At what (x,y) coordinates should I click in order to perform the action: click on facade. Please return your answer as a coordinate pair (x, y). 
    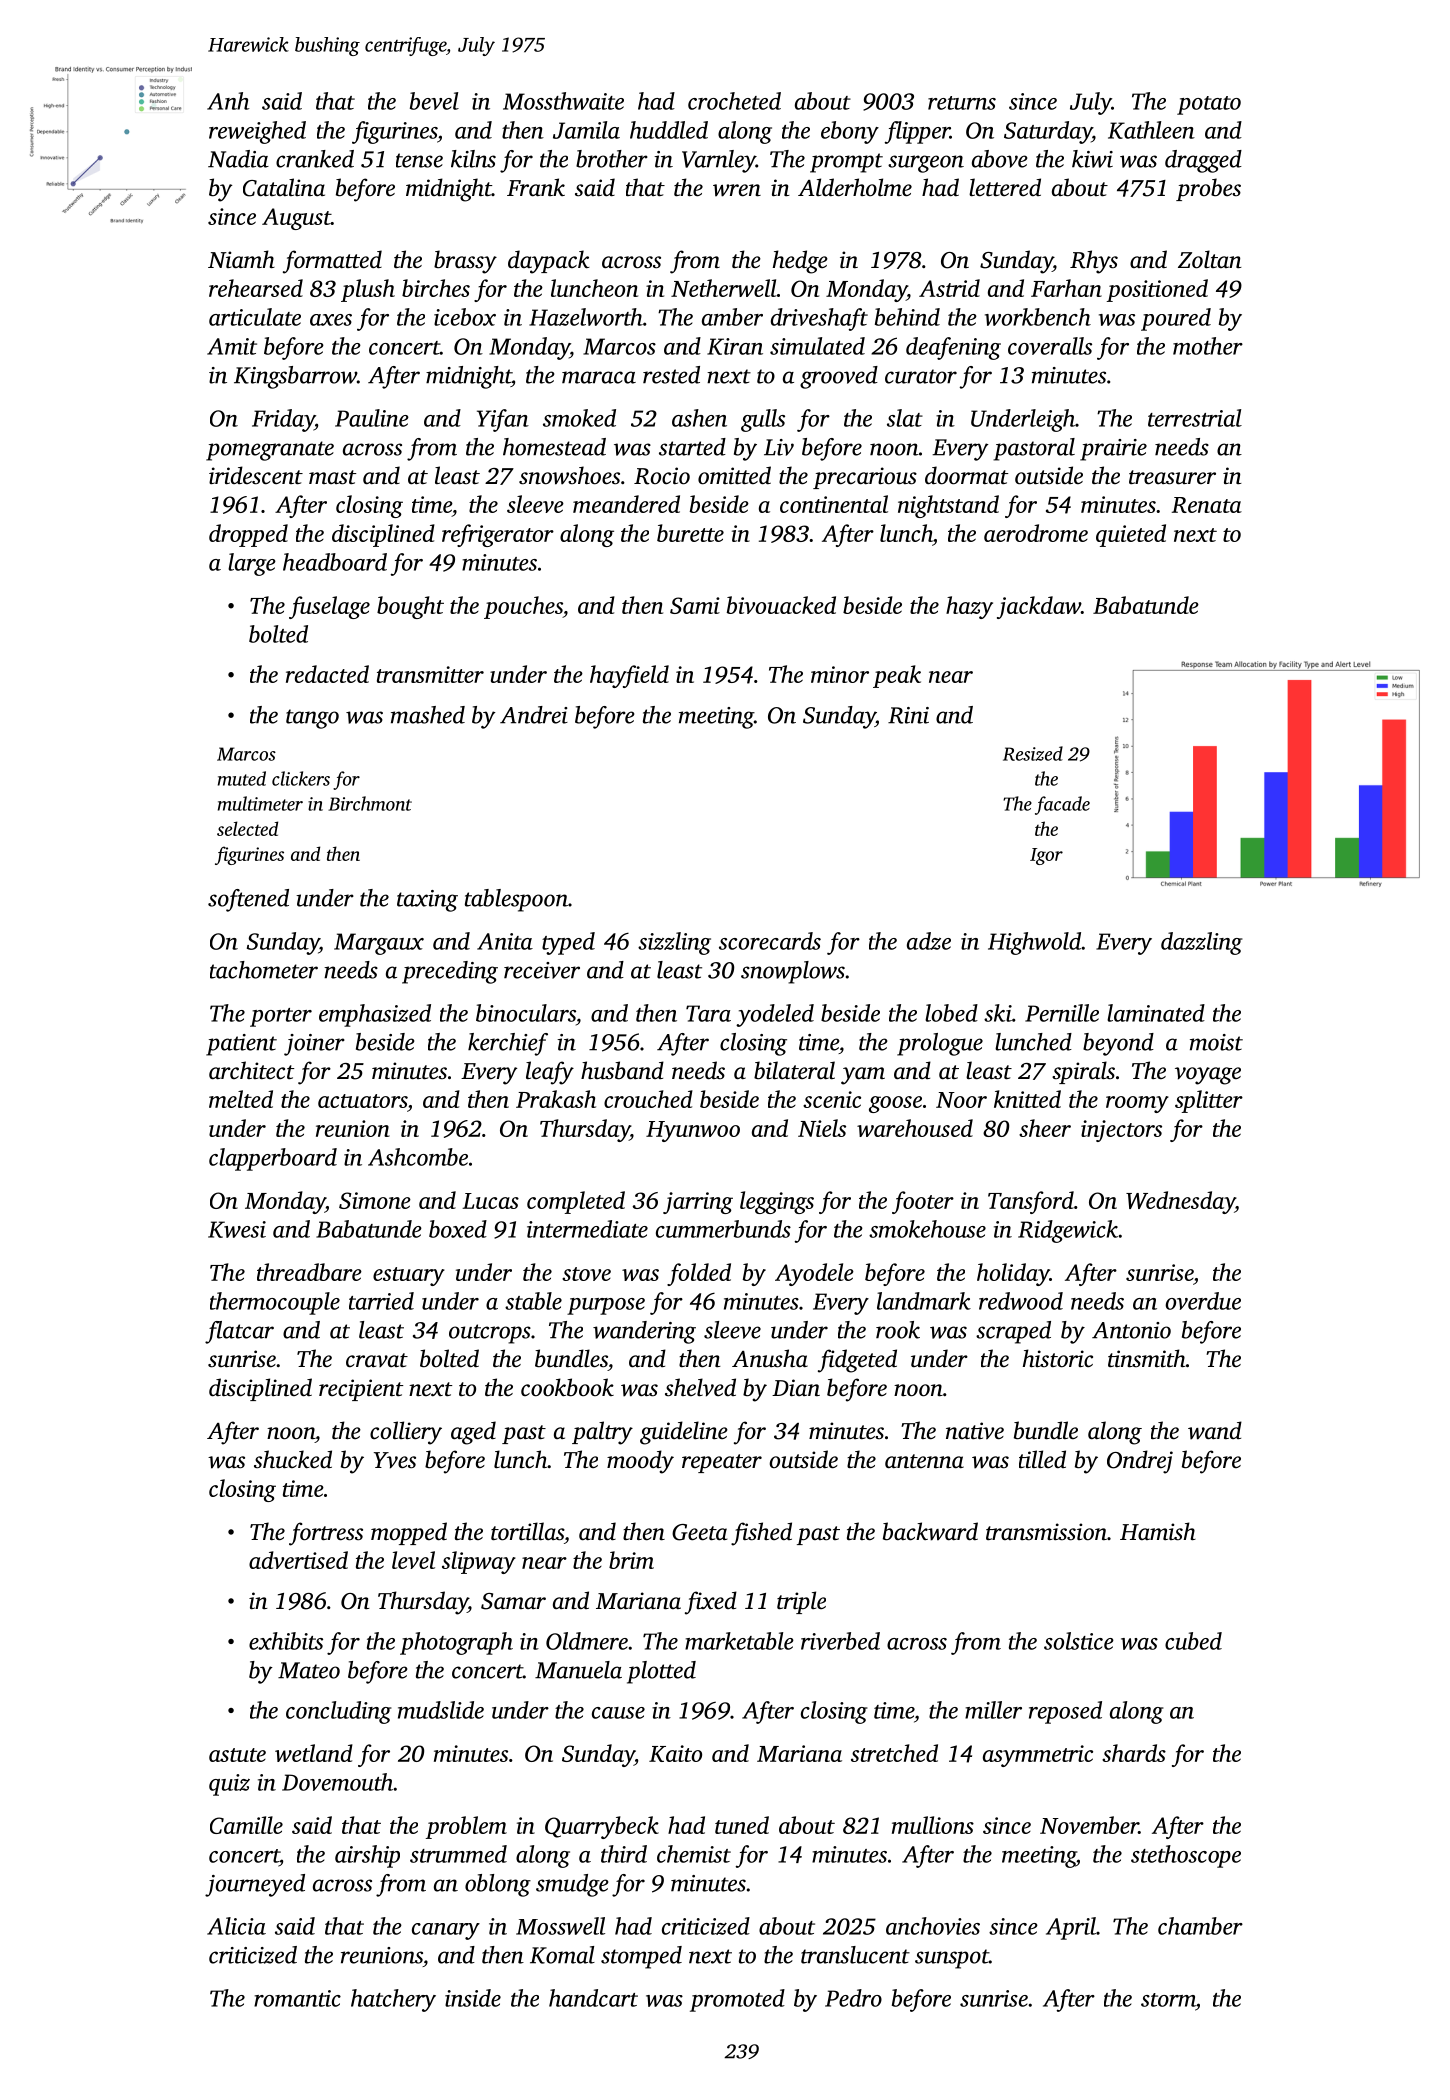
    Looking at the image, I should click on (1062, 805).
